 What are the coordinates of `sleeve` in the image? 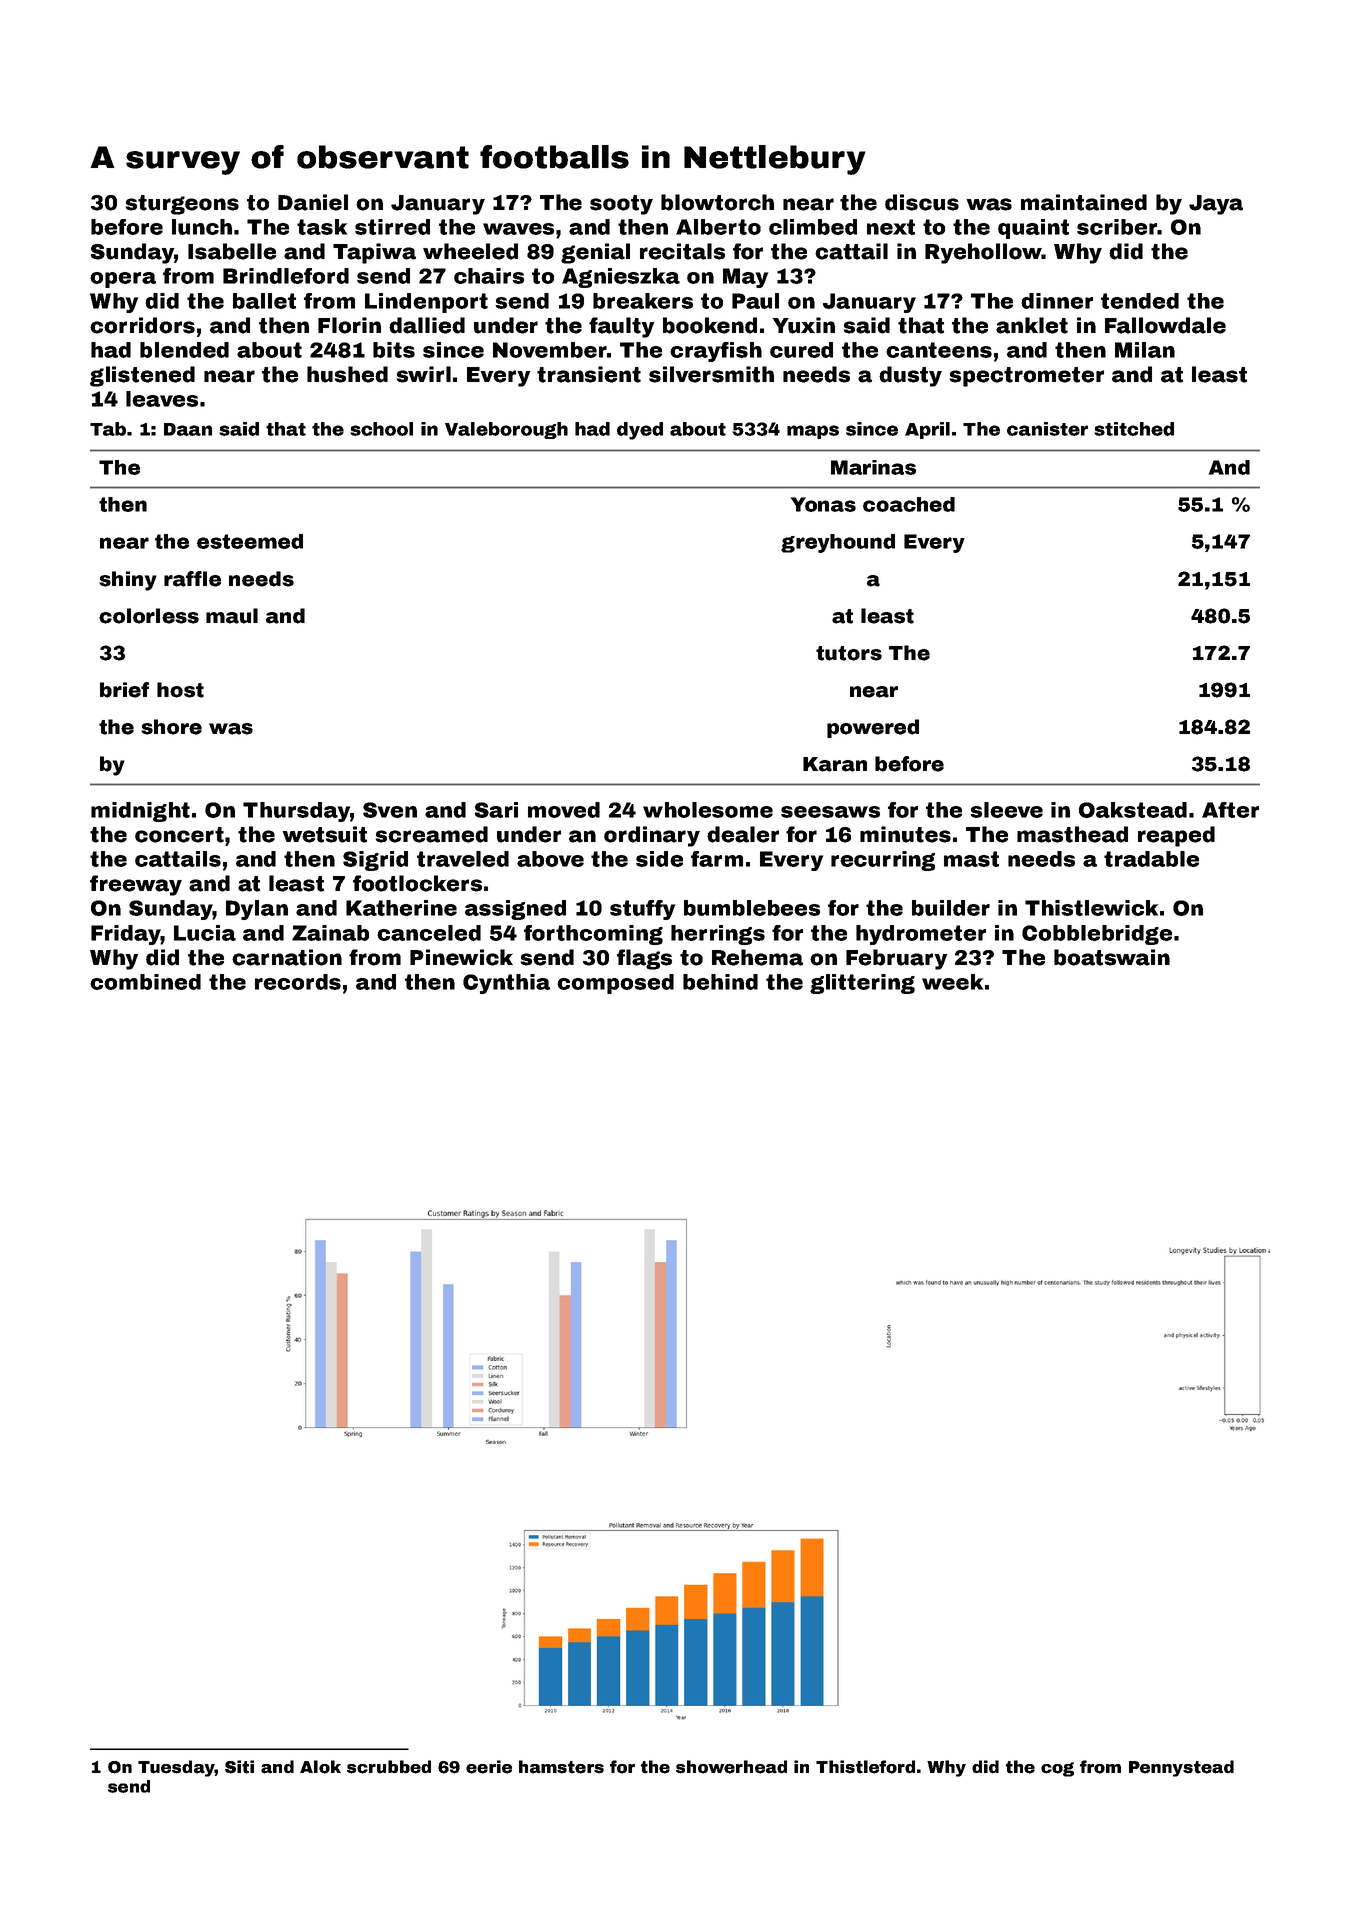 It's located at (1006, 810).
